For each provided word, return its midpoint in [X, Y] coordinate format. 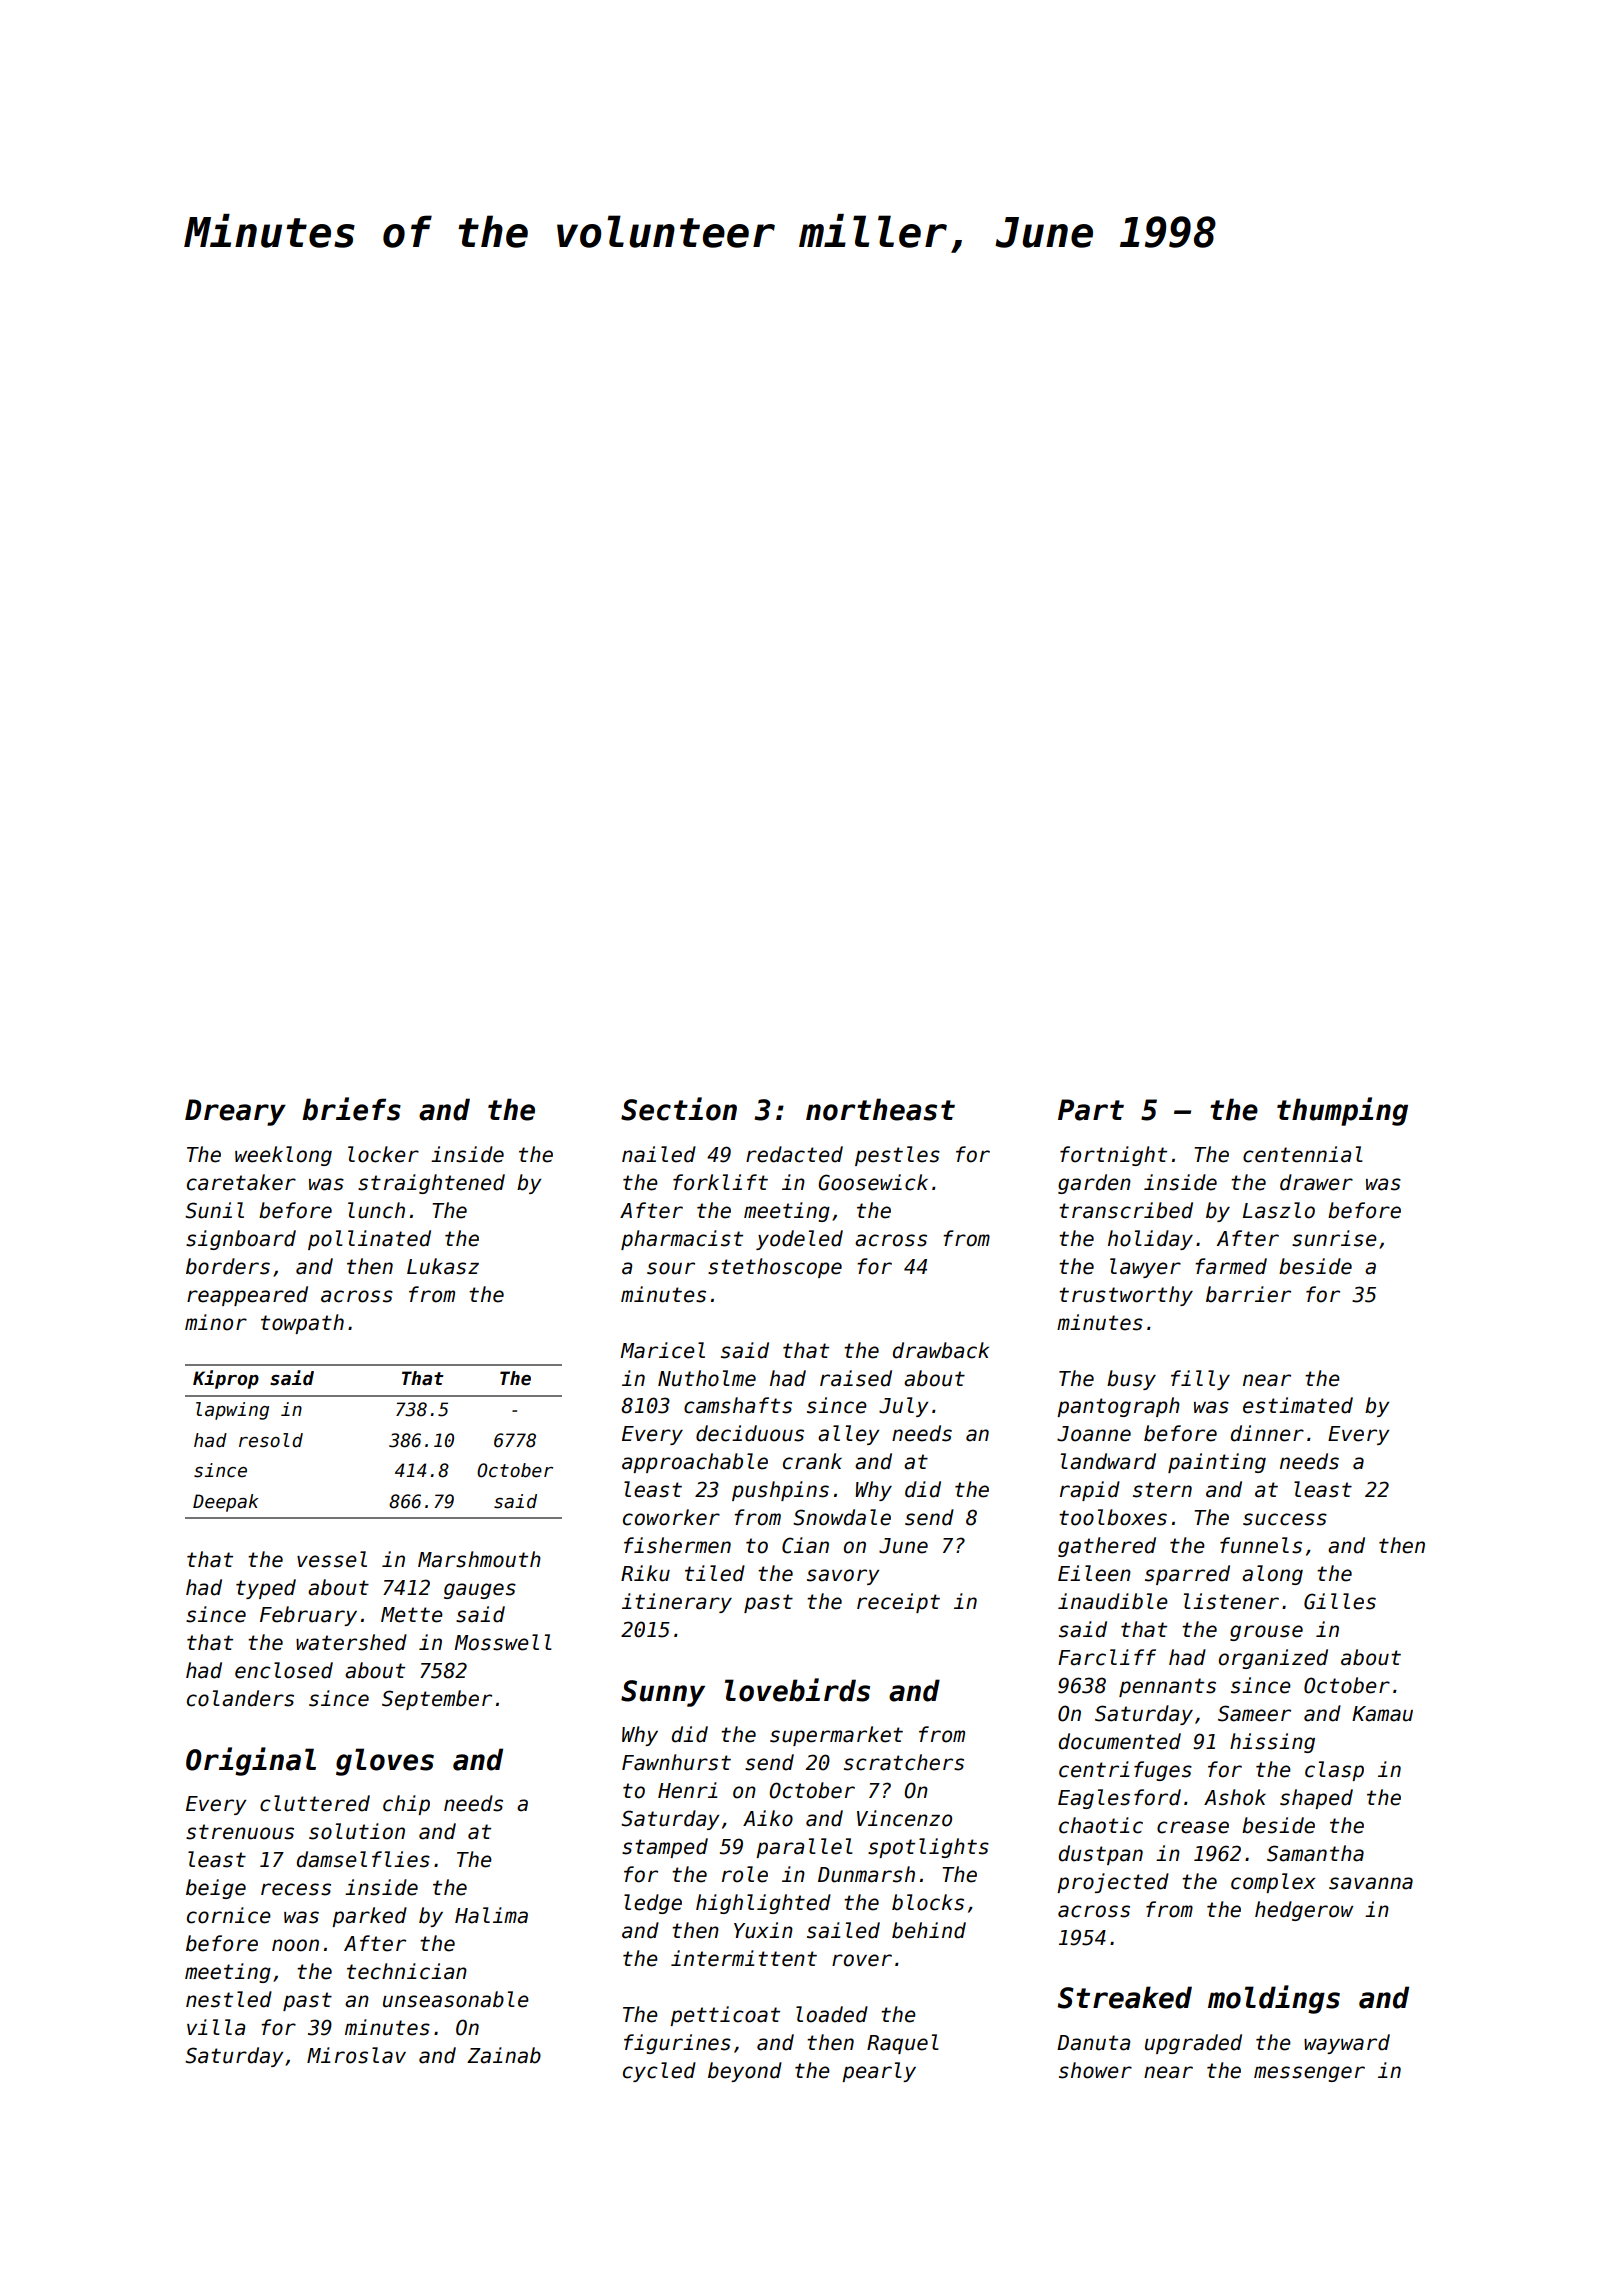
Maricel [662, 1350]
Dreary [235, 1112]
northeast [880, 1109]
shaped [1316, 1799]
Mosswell [503, 1642]
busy [1131, 1380]
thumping [1342, 1111]
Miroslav [356, 2055]
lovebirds [797, 1690]
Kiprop [226, 1379]
